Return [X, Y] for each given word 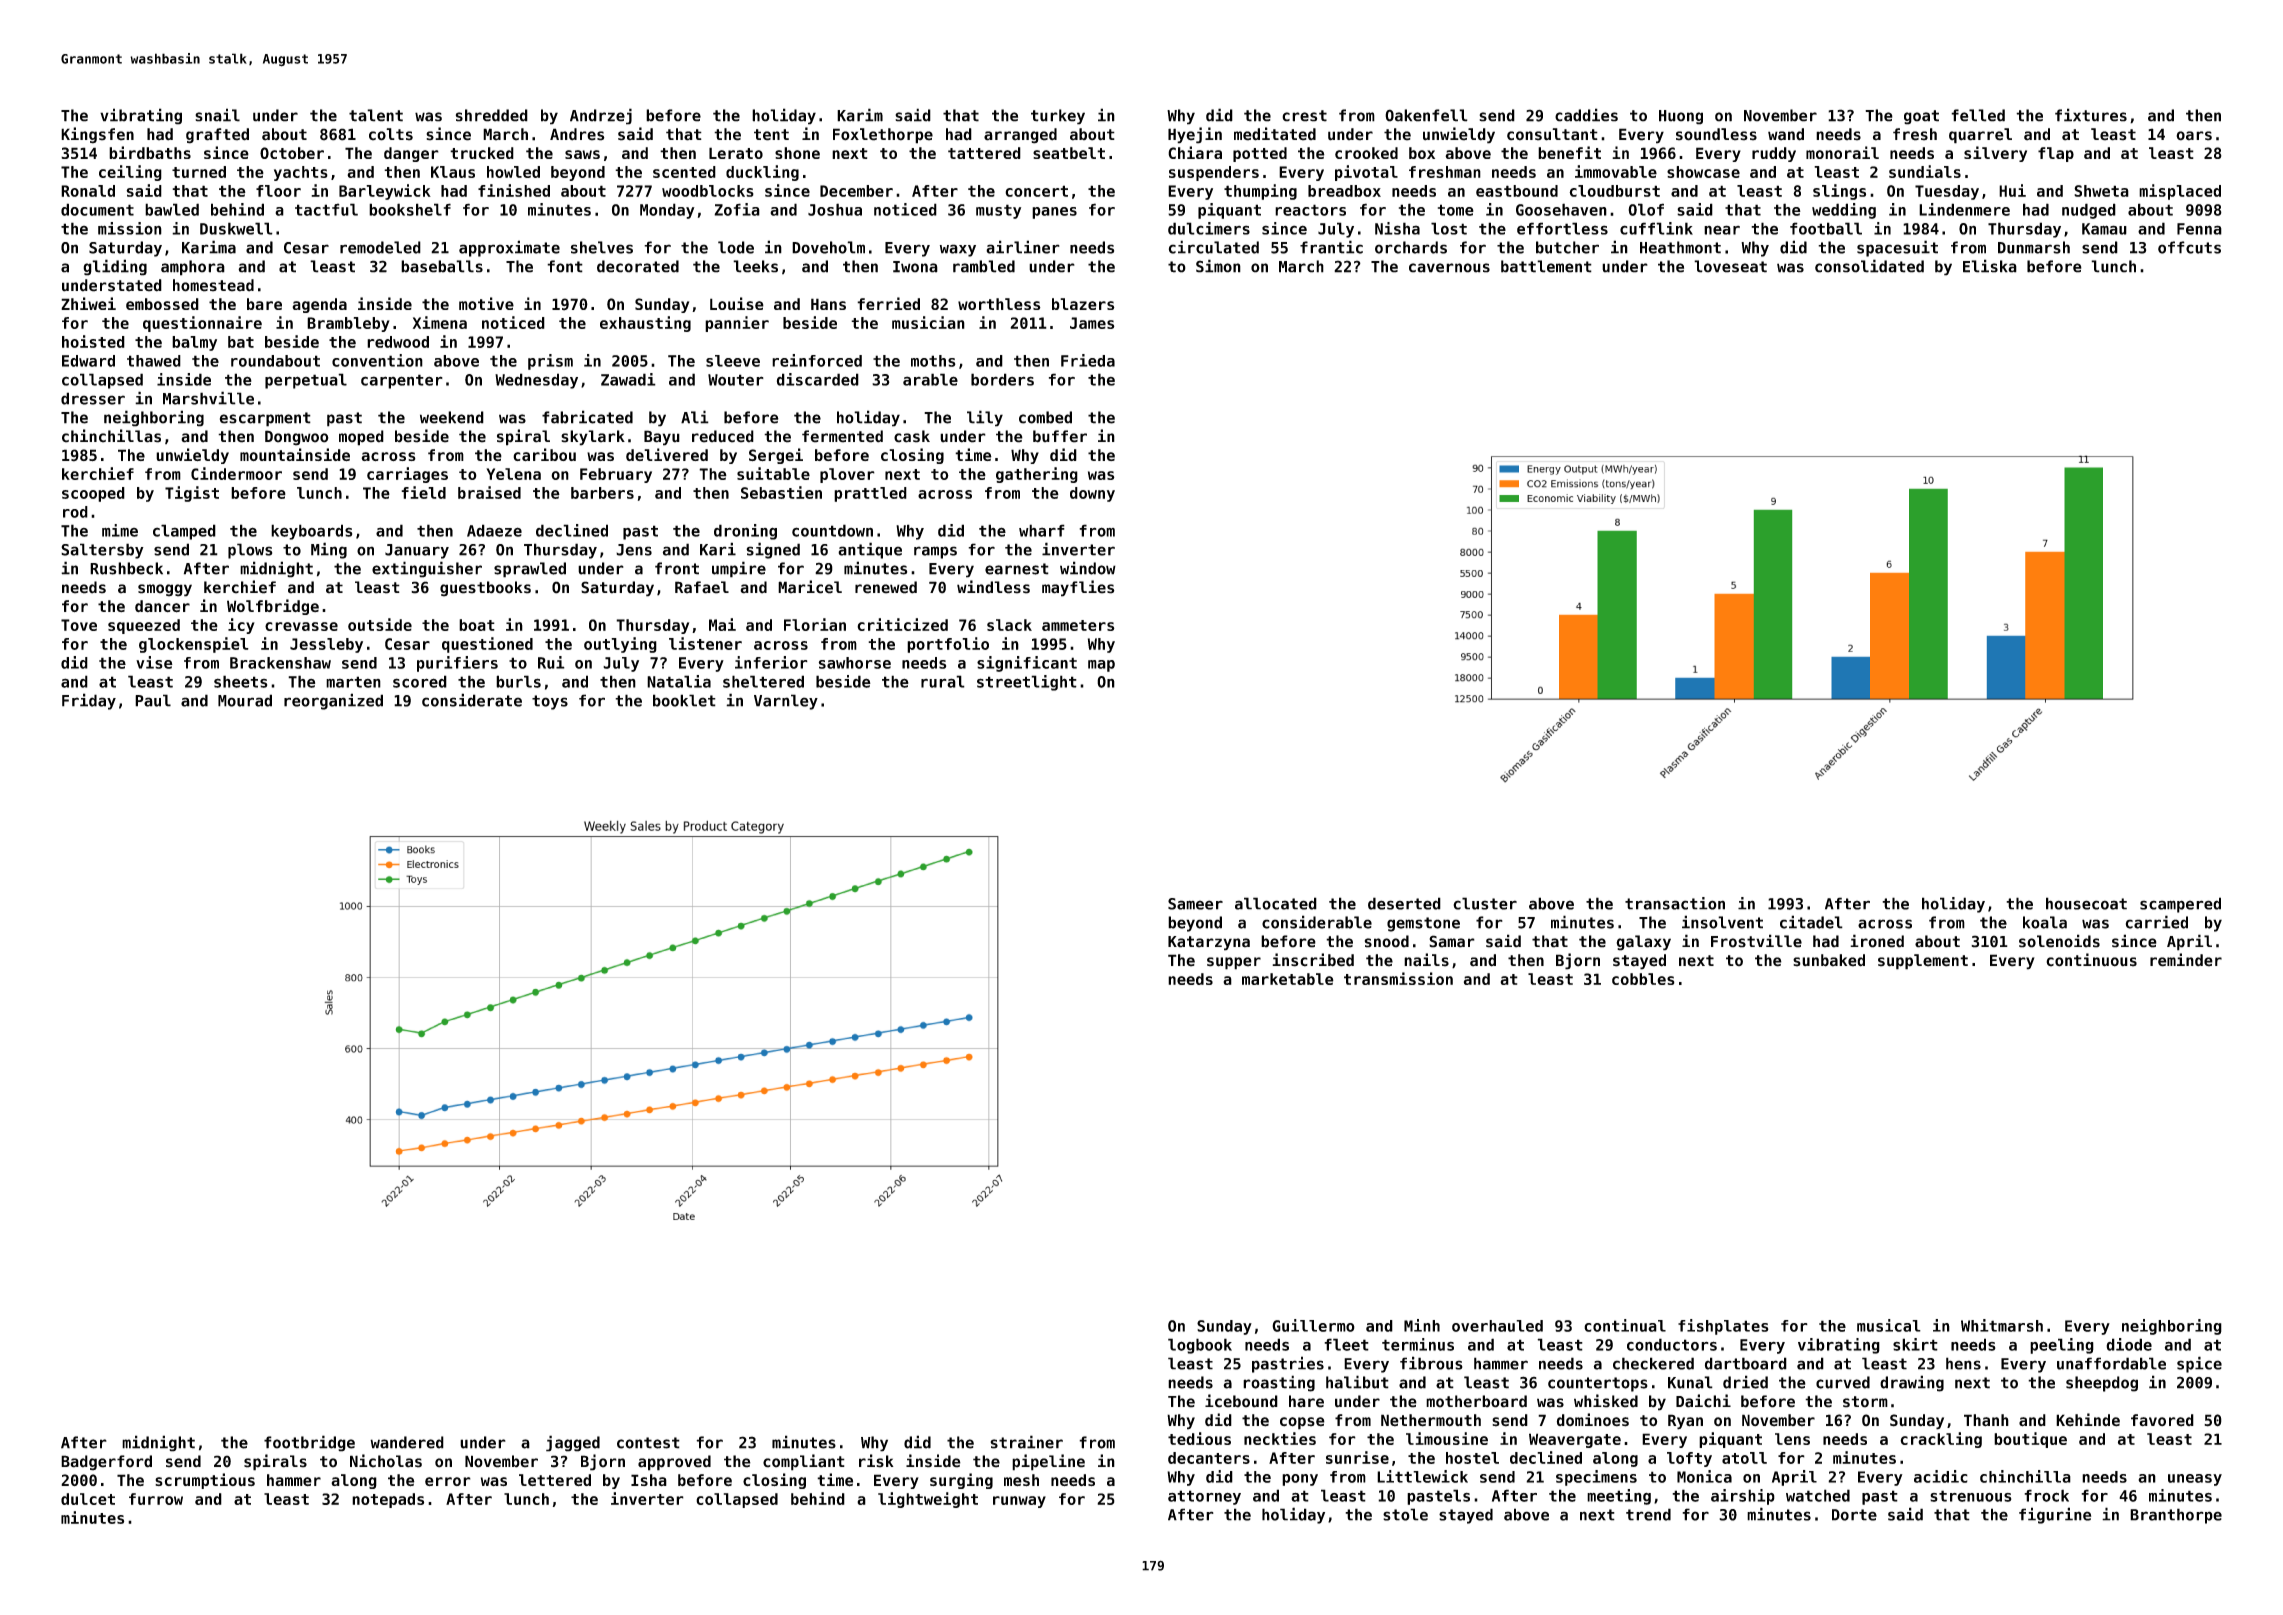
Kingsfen [97, 135]
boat [477, 625]
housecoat [2086, 903]
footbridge [309, 1443]
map [1101, 666]
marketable [1288, 979]
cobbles [1643, 979]
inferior [771, 662]
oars [2194, 136]
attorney [1204, 1497]
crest [1304, 116]
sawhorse [855, 663]
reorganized [333, 701]
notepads [388, 1500]
